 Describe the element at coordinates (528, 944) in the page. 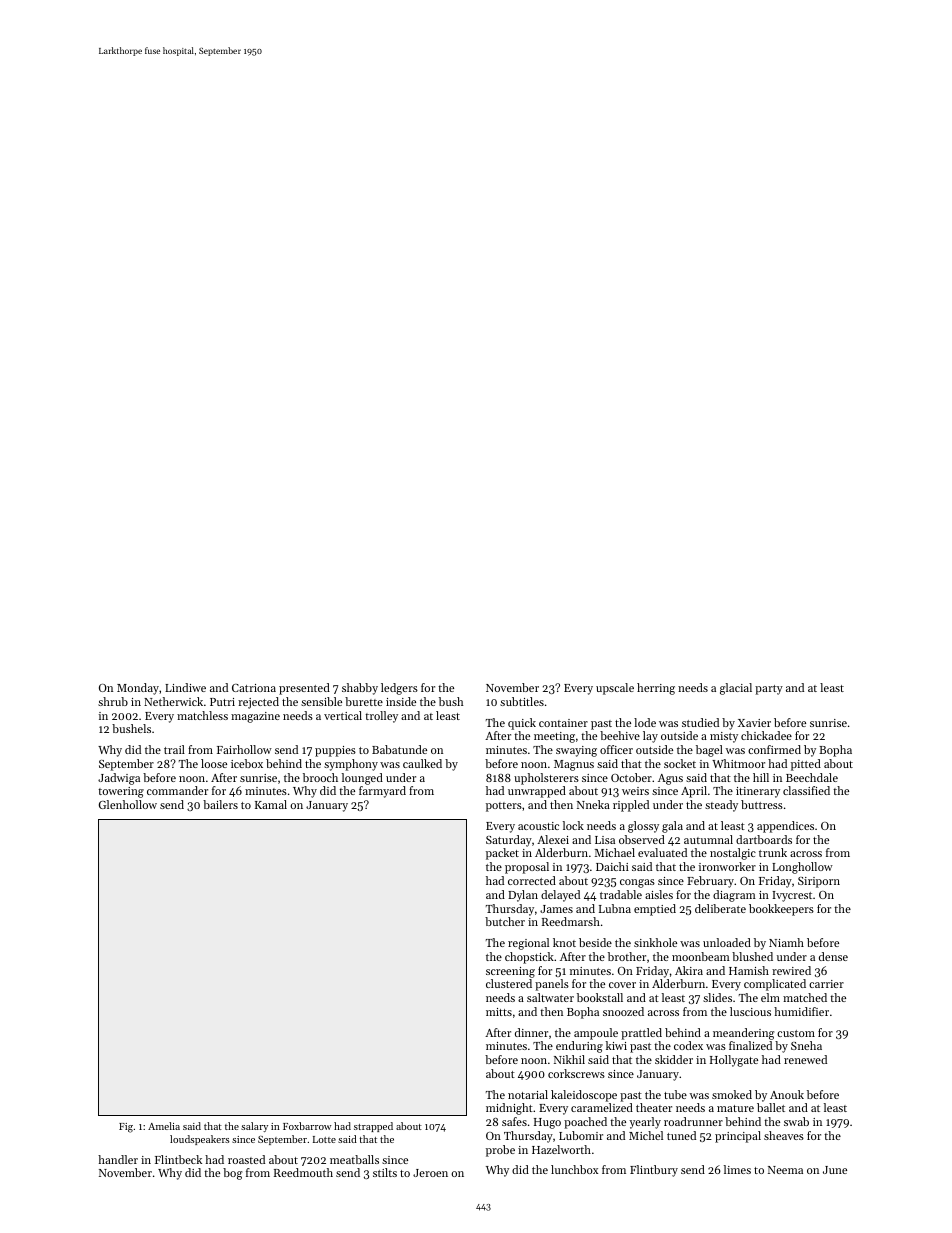

I see `regional` at that location.
